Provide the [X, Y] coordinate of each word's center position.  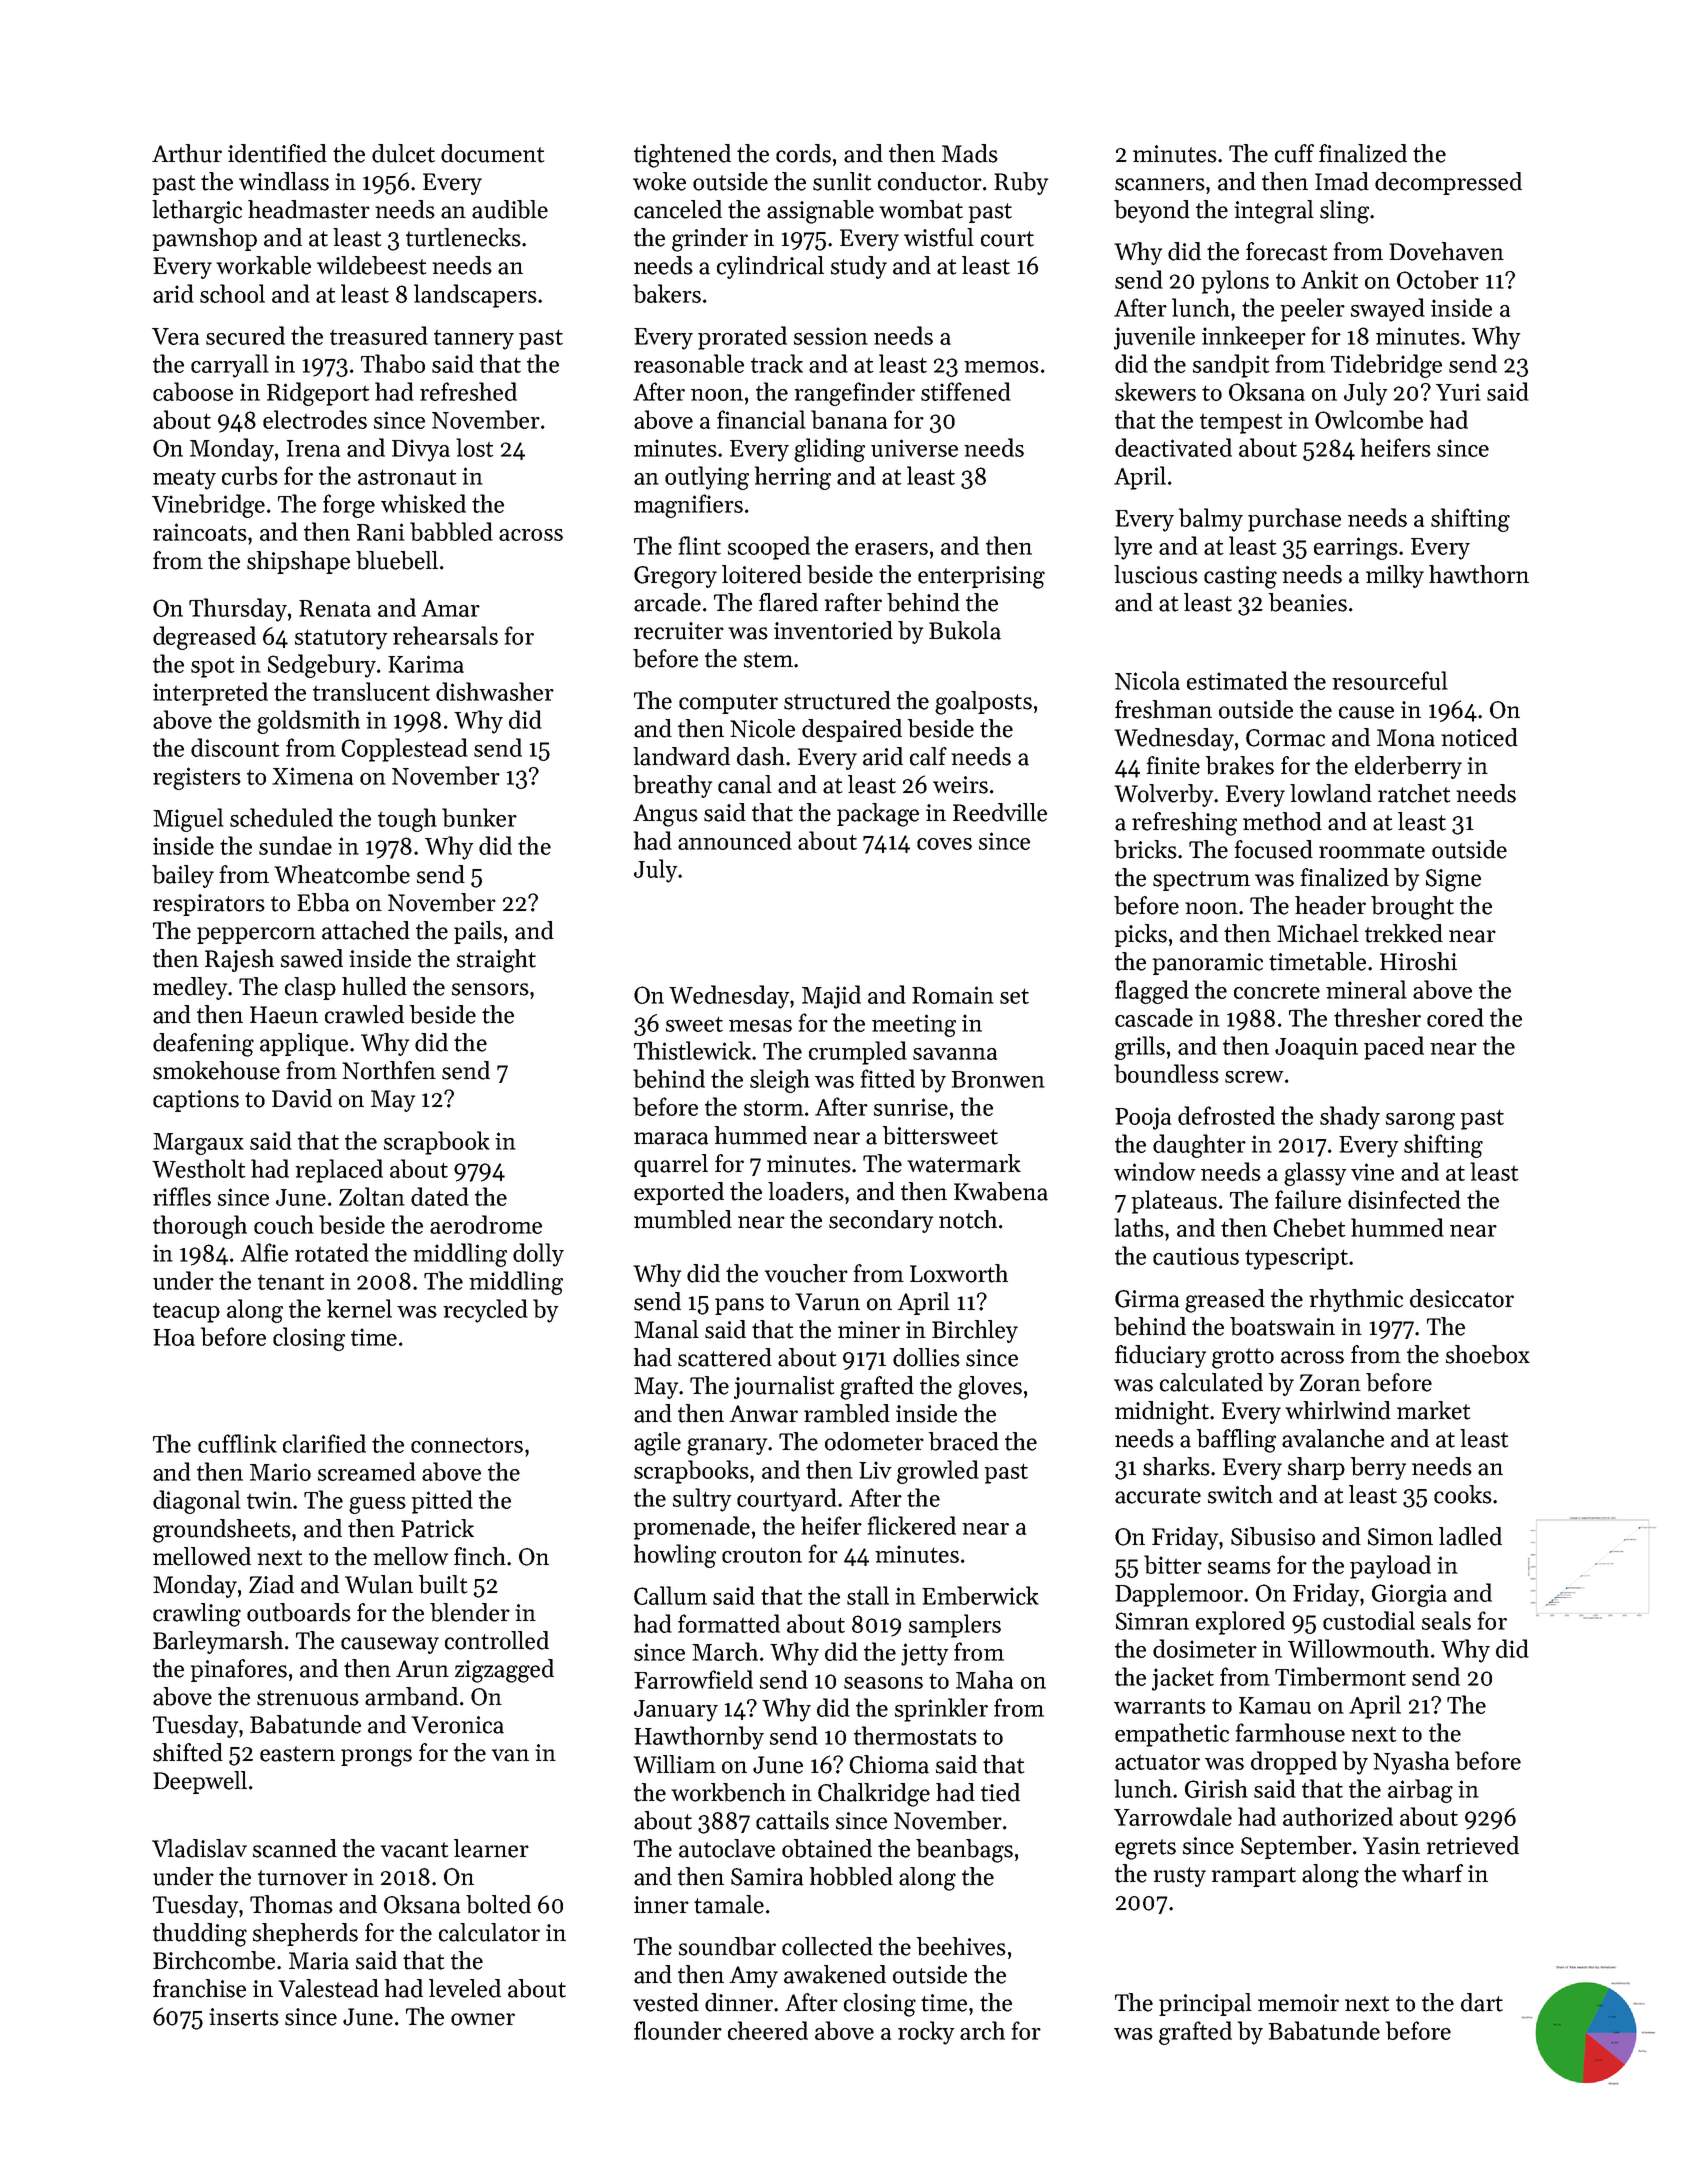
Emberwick [980, 1595]
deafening [203, 1045]
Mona [1406, 738]
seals [1446, 1620]
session [831, 336]
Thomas [291, 1904]
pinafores [239, 1670]
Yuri [1458, 392]
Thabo [393, 363]
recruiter [679, 631]
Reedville [1000, 812]
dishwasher [495, 691]
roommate [1372, 851]
